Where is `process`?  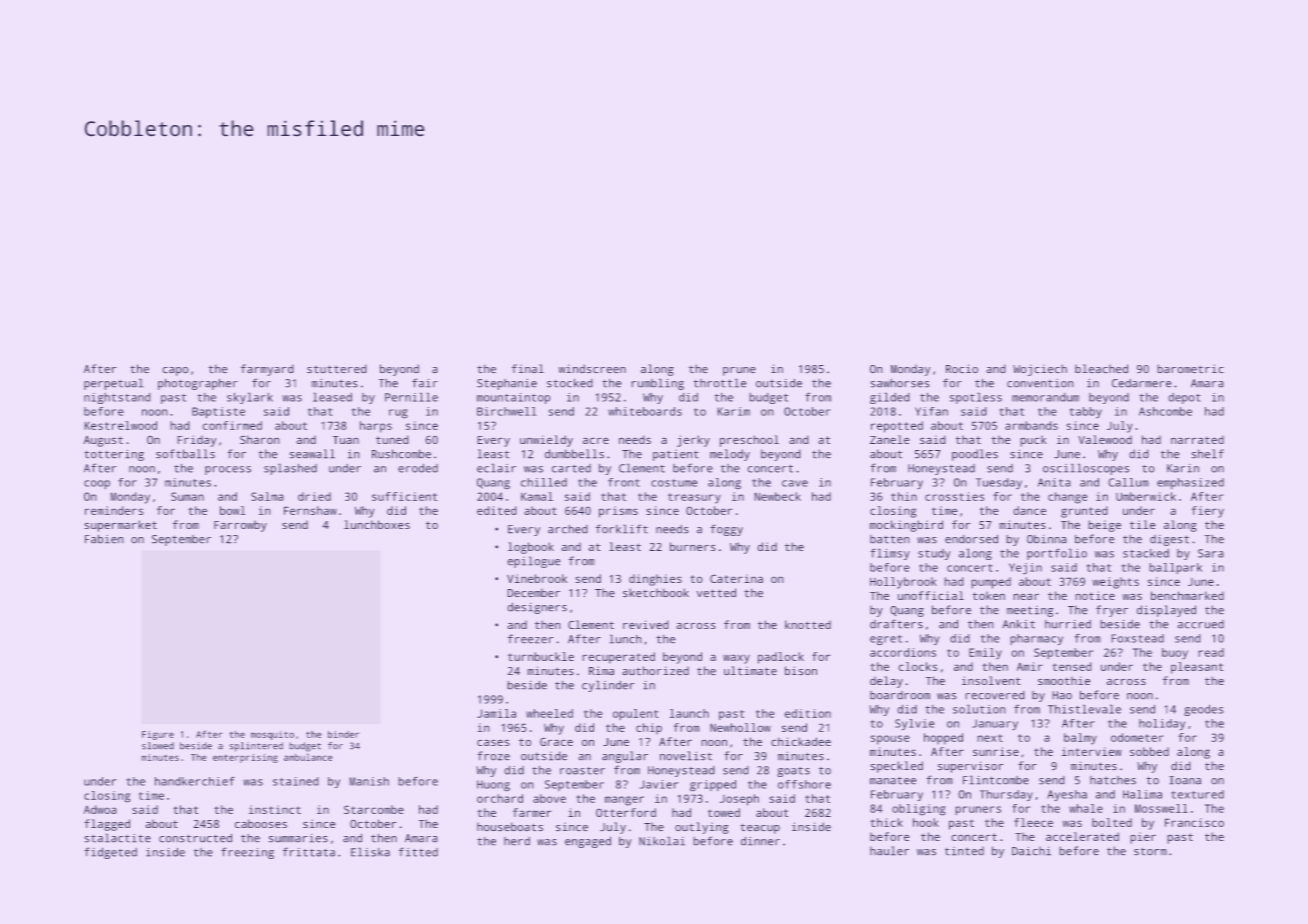
process is located at coordinates (228, 470).
